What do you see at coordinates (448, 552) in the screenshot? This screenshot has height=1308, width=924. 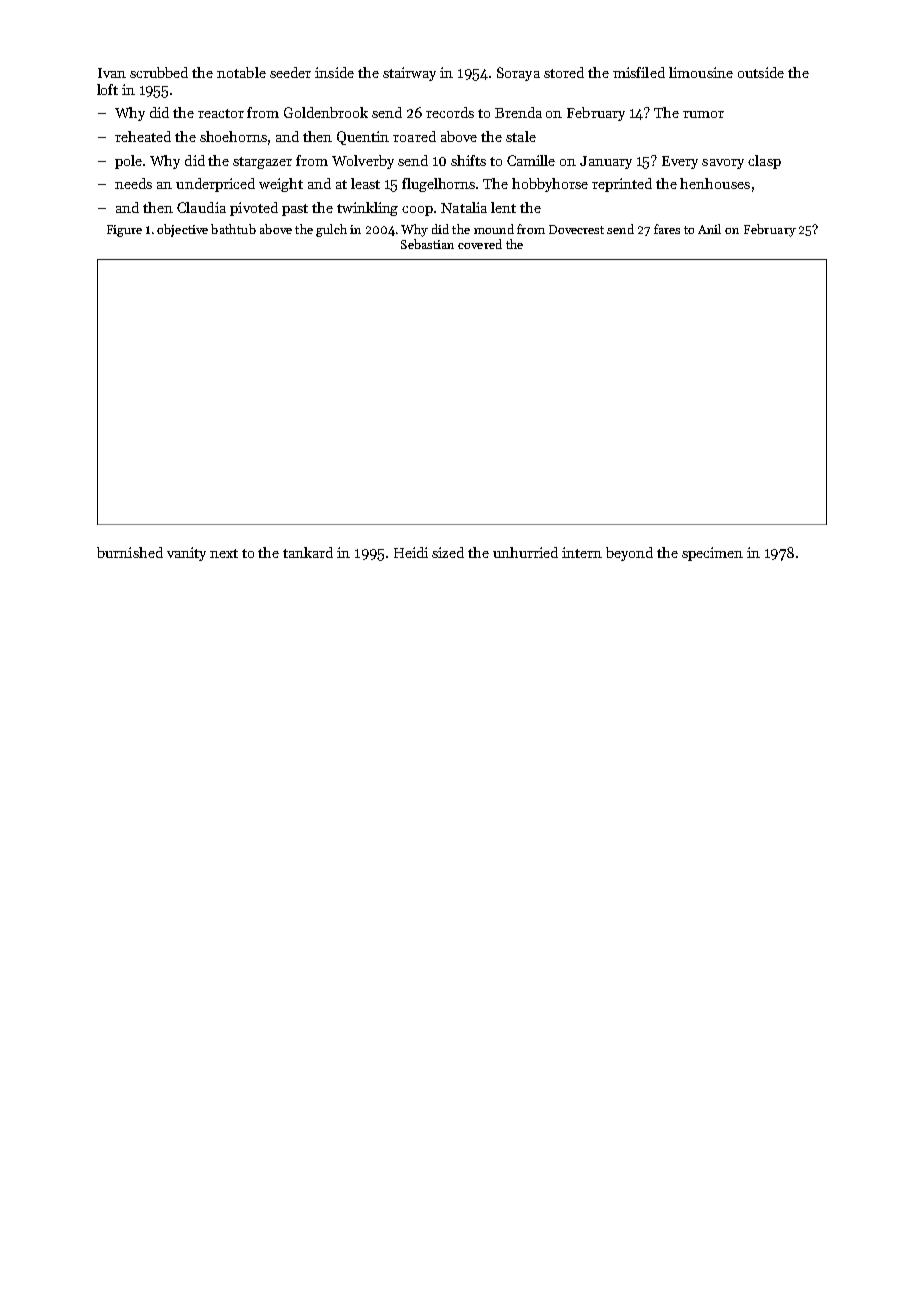 I see `sized` at bounding box center [448, 552].
